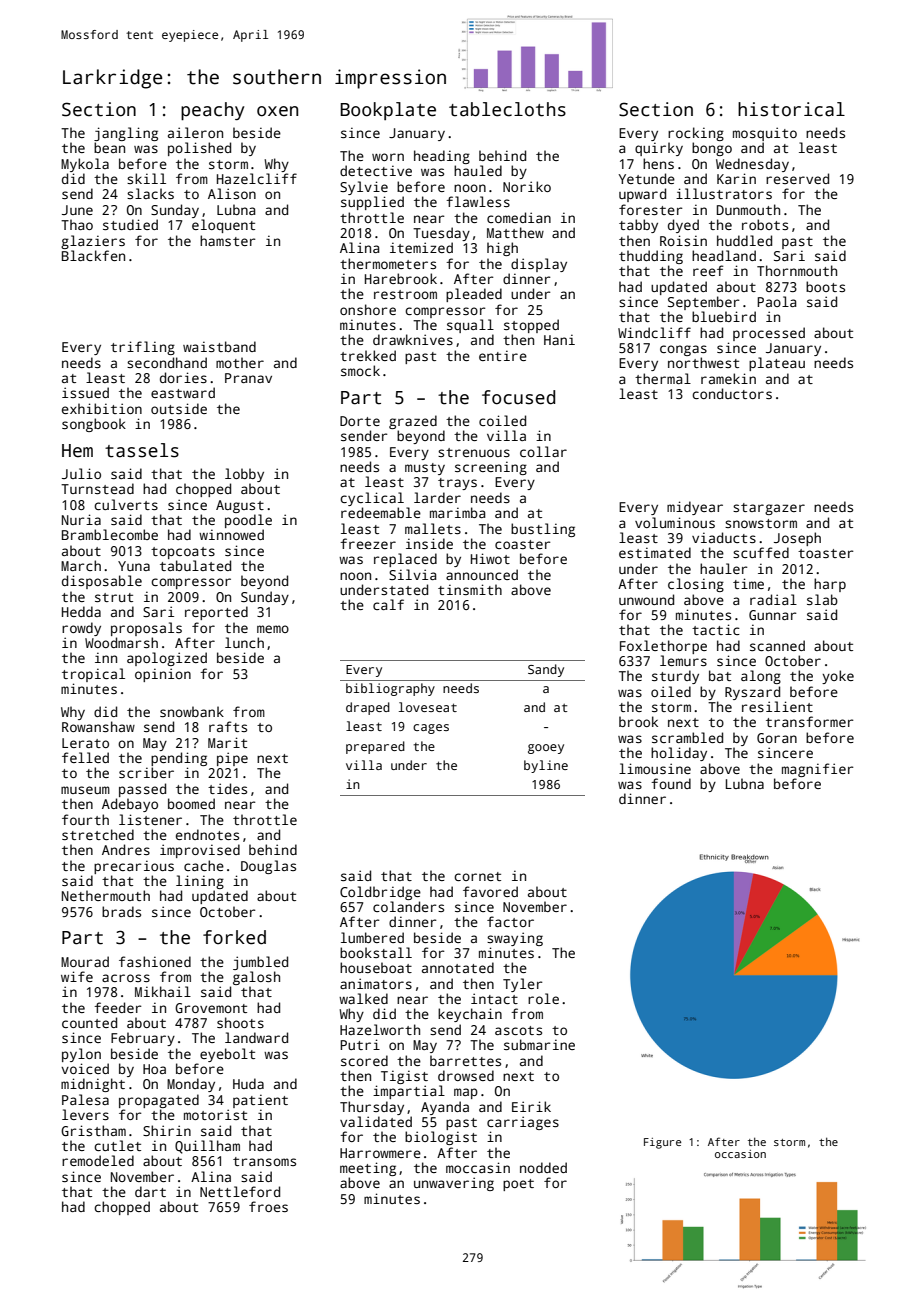 The width and height of the screenshot is (924, 1308). What do you see at coordinates (791, 109) in the screenshot?
I see `historical` at bounding box center [791, 109].
